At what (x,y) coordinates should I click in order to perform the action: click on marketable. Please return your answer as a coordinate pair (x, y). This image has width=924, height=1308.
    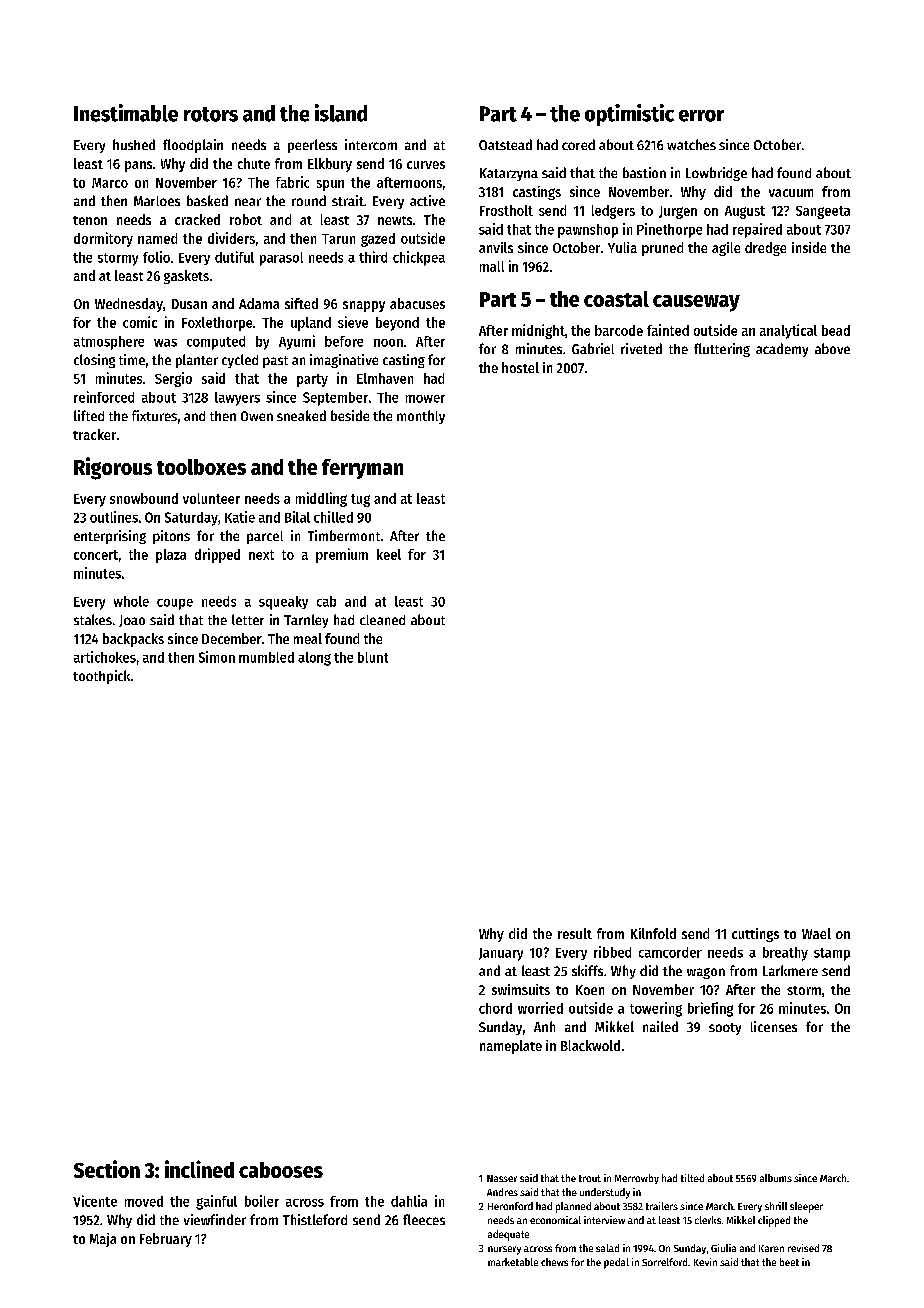
    Looking at the image, I should click on (513, 1262).
